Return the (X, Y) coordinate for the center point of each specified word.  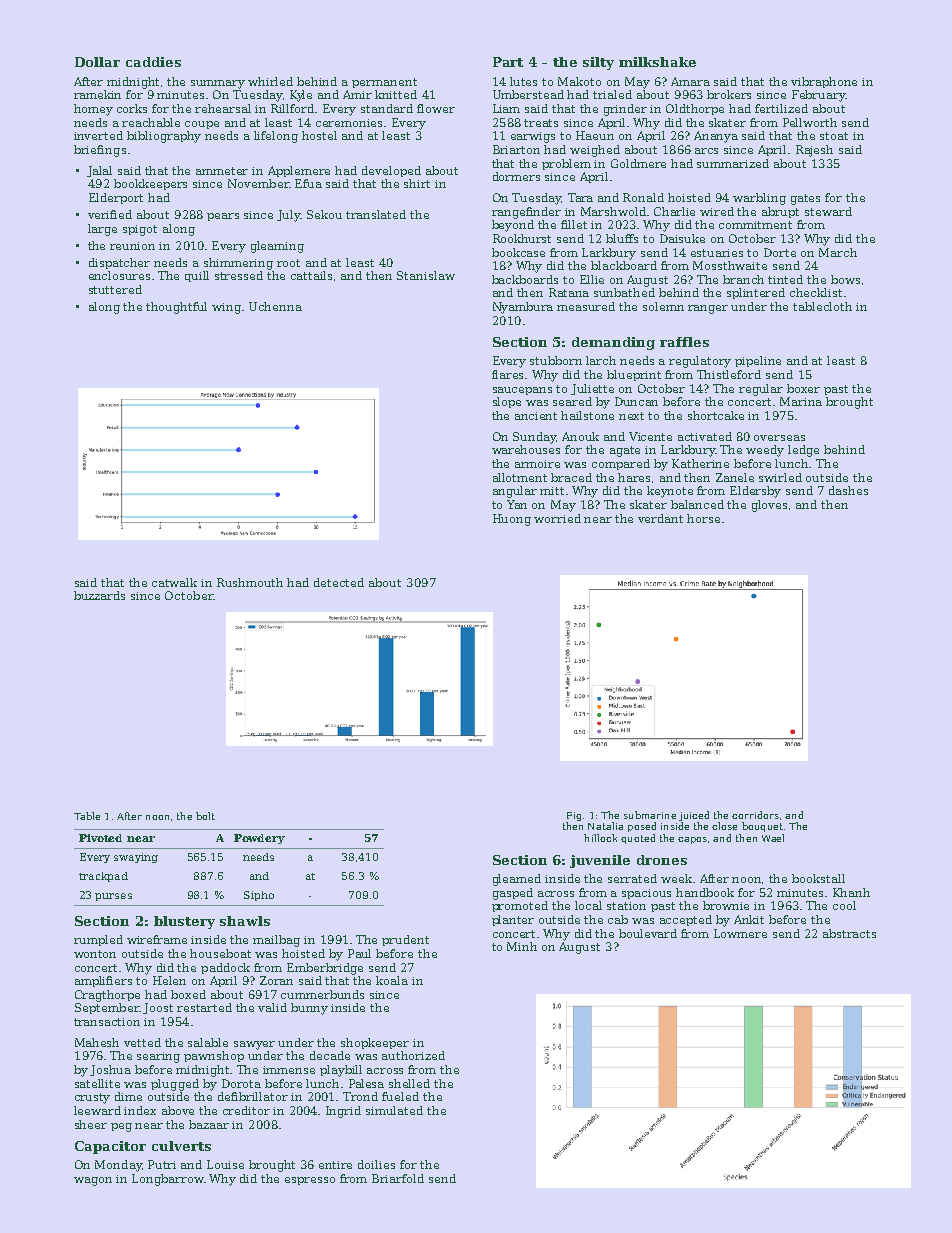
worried (557, 518)
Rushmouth (250, 582)
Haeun (595, 135)
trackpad (103, 877)
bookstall (818, 878)
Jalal (99, 171)
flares (509, 374)
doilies (376, 1164)
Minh (522, 946)
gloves (769, 506)
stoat (834, 136)
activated (705, 436)
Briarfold (398, 1178)
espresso (310, 1181)
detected (339, 582)
